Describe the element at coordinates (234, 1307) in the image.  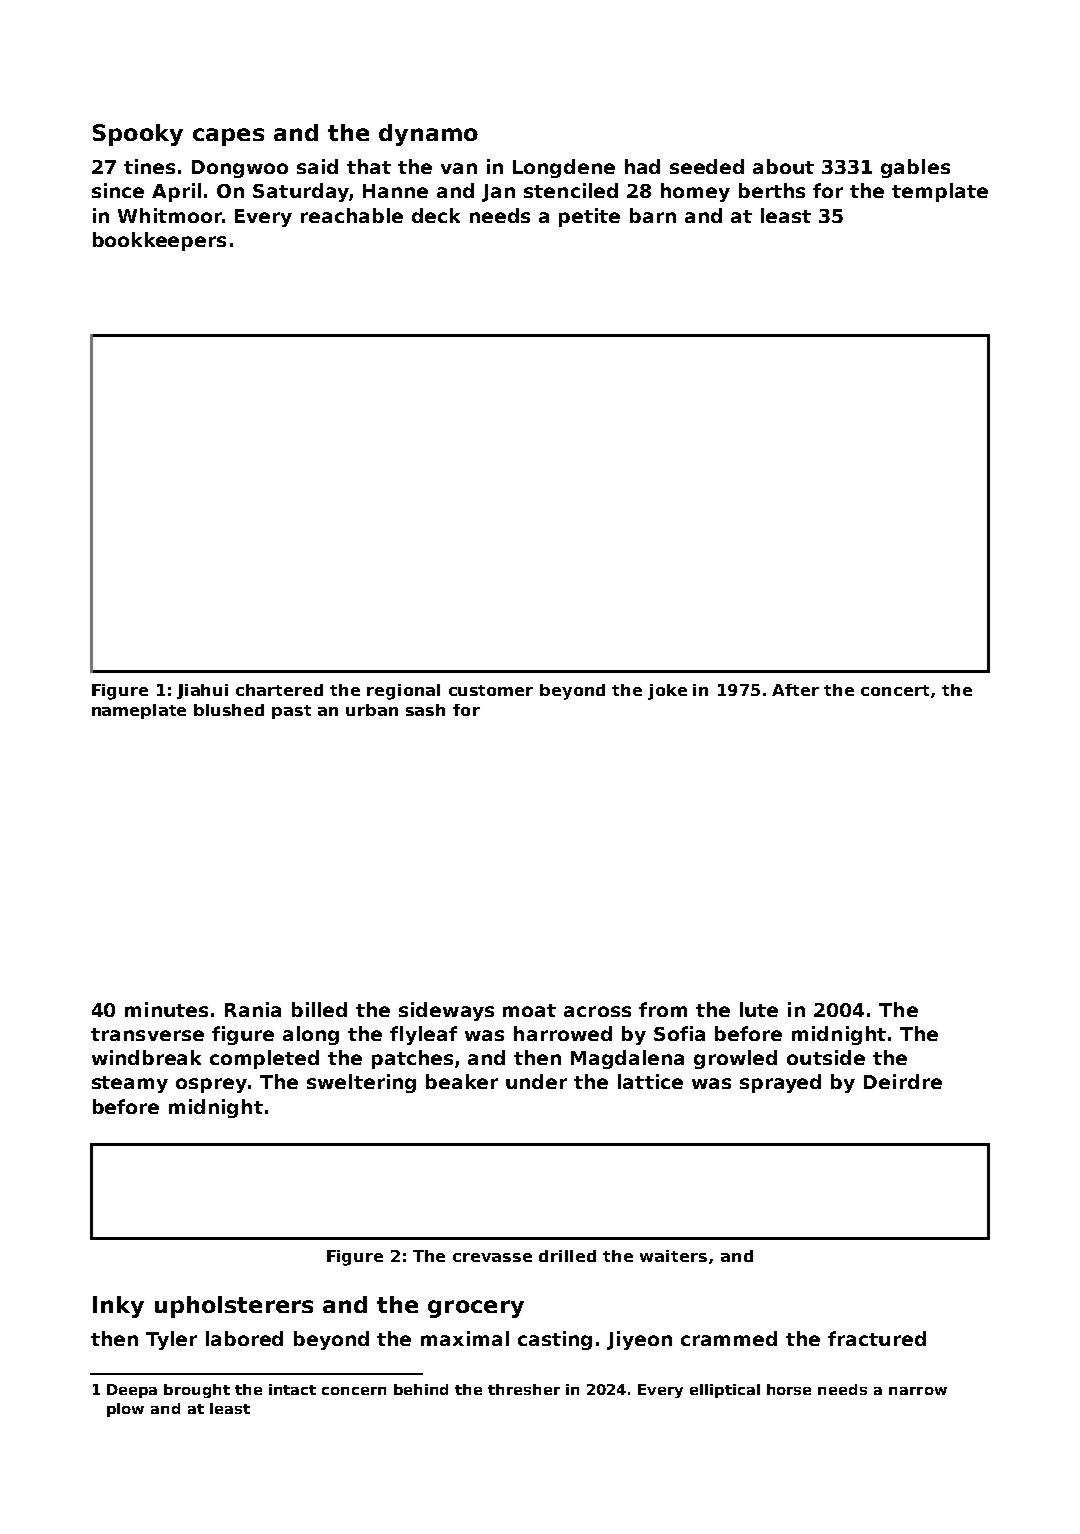
I see `upholsterers` at that location.
